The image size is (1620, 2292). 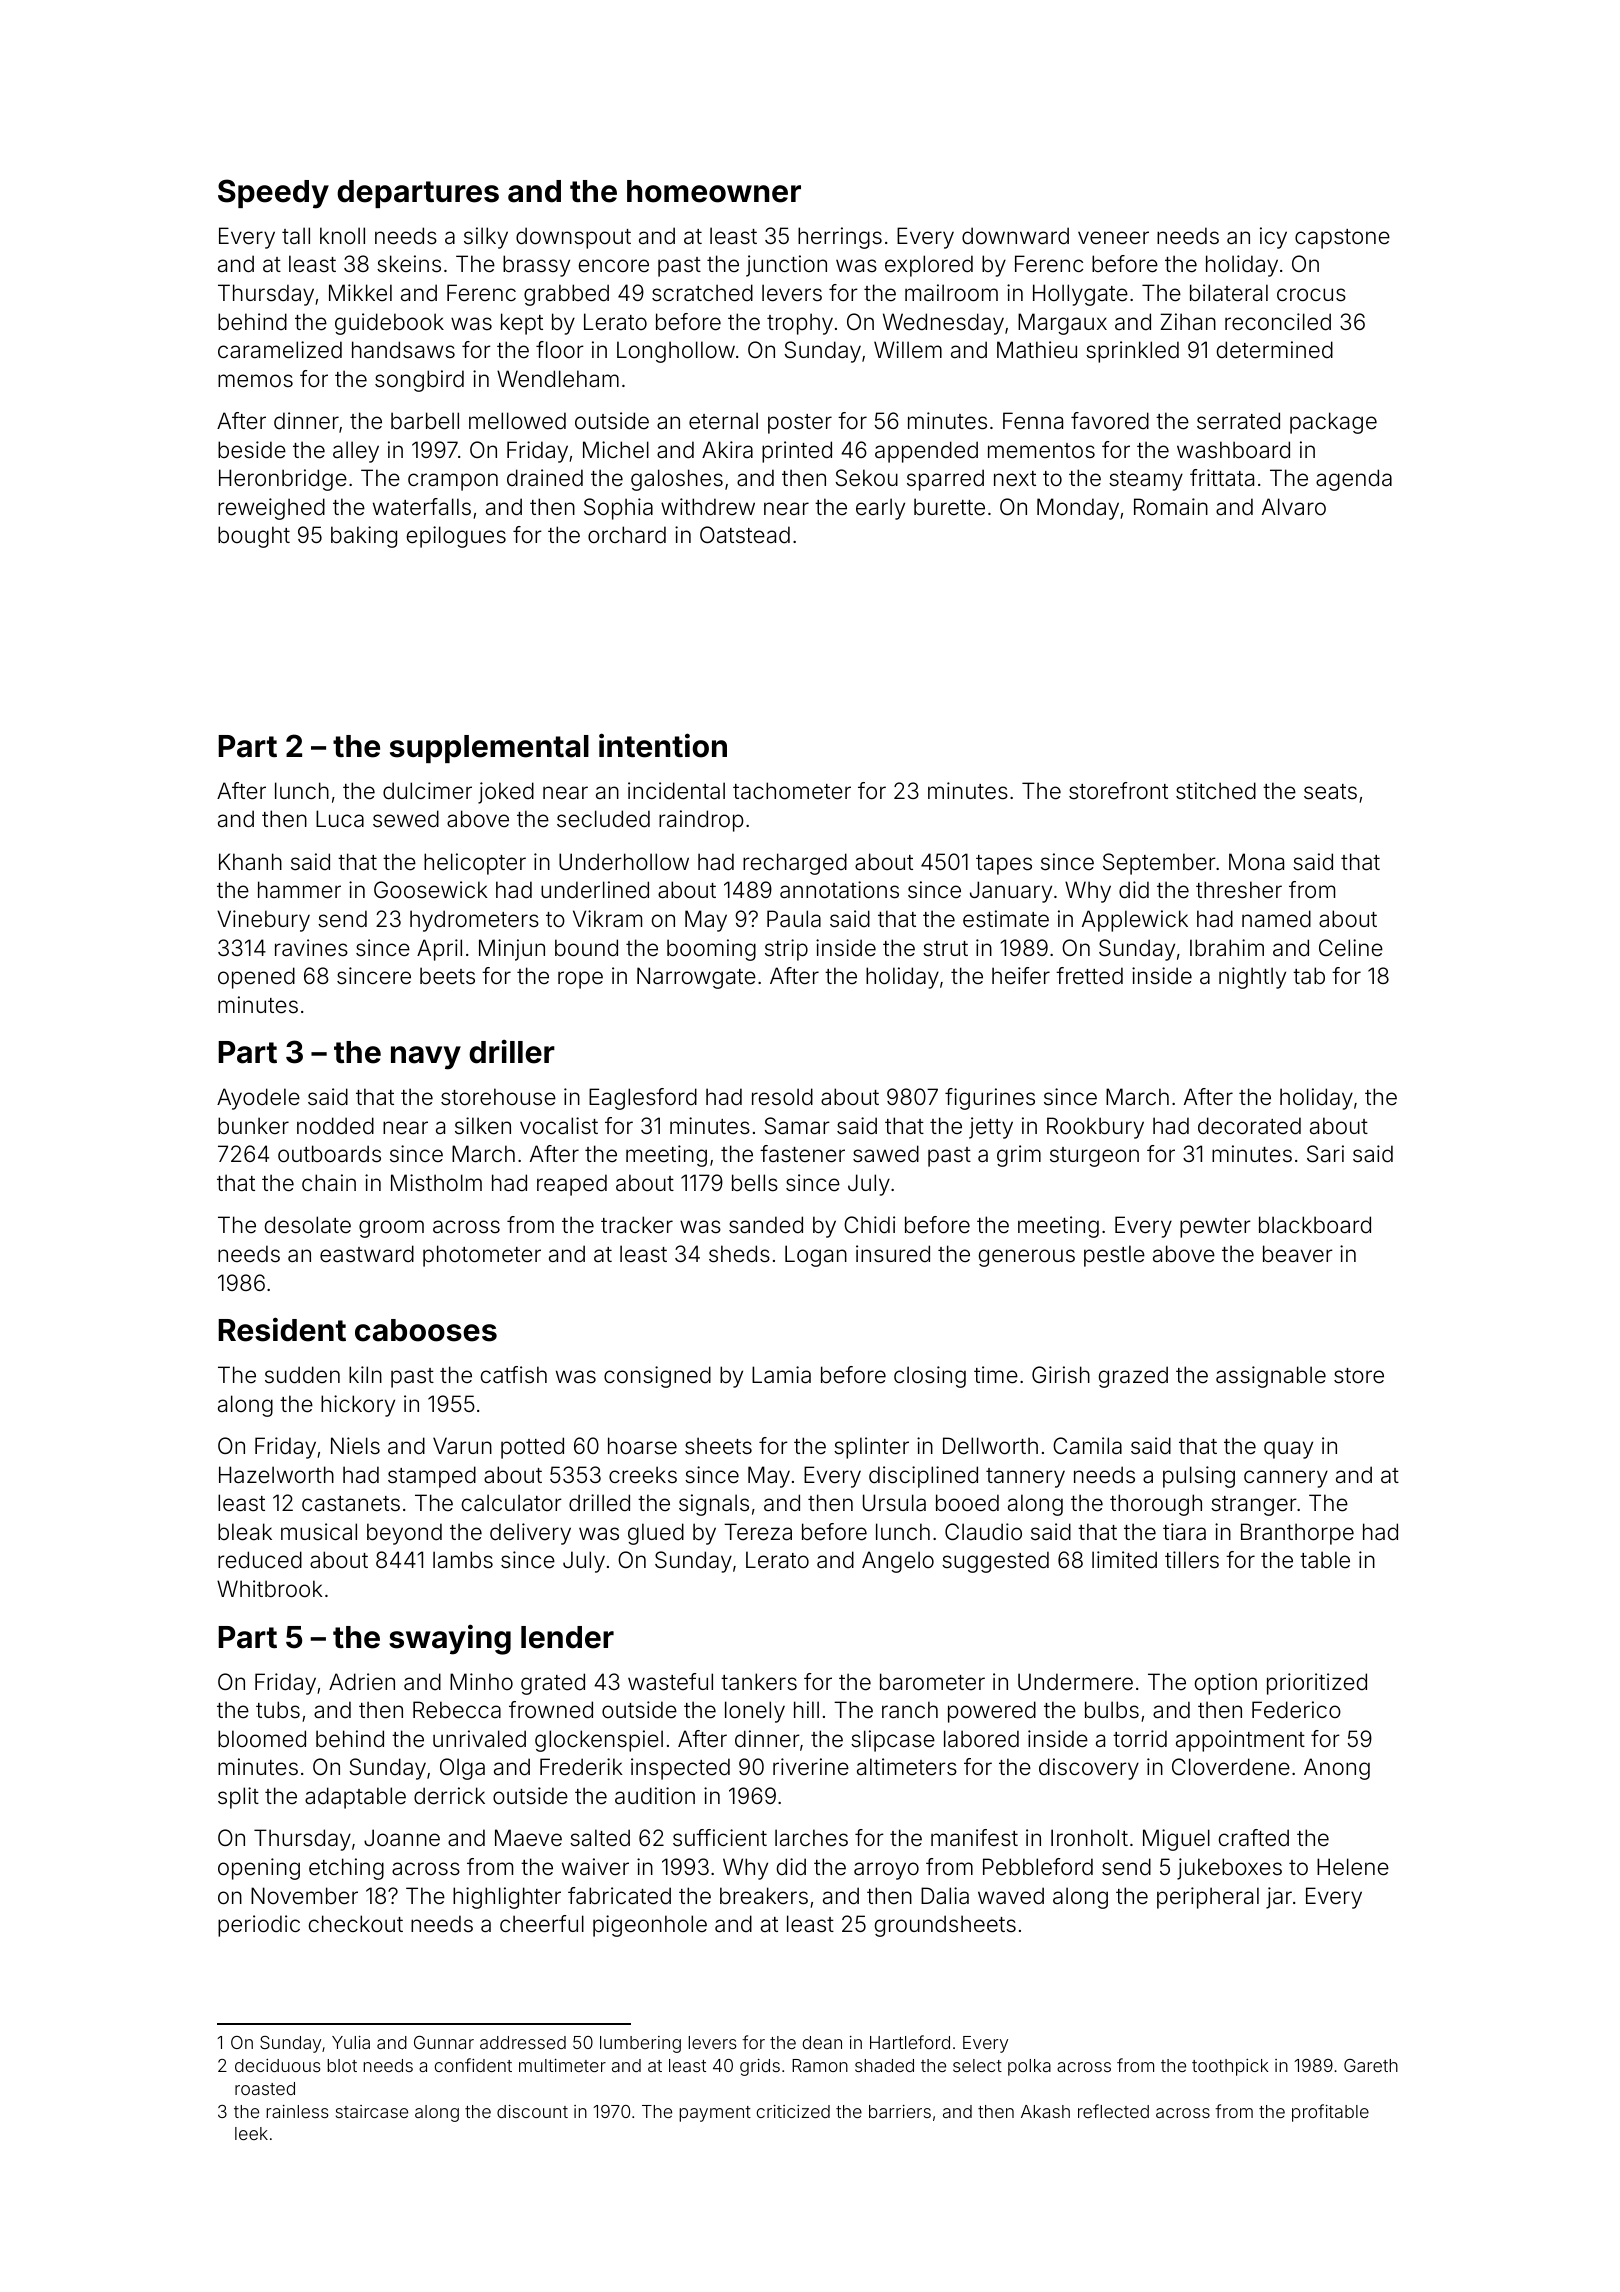 I want to click on Speedy, so click(x=273, y=194).
